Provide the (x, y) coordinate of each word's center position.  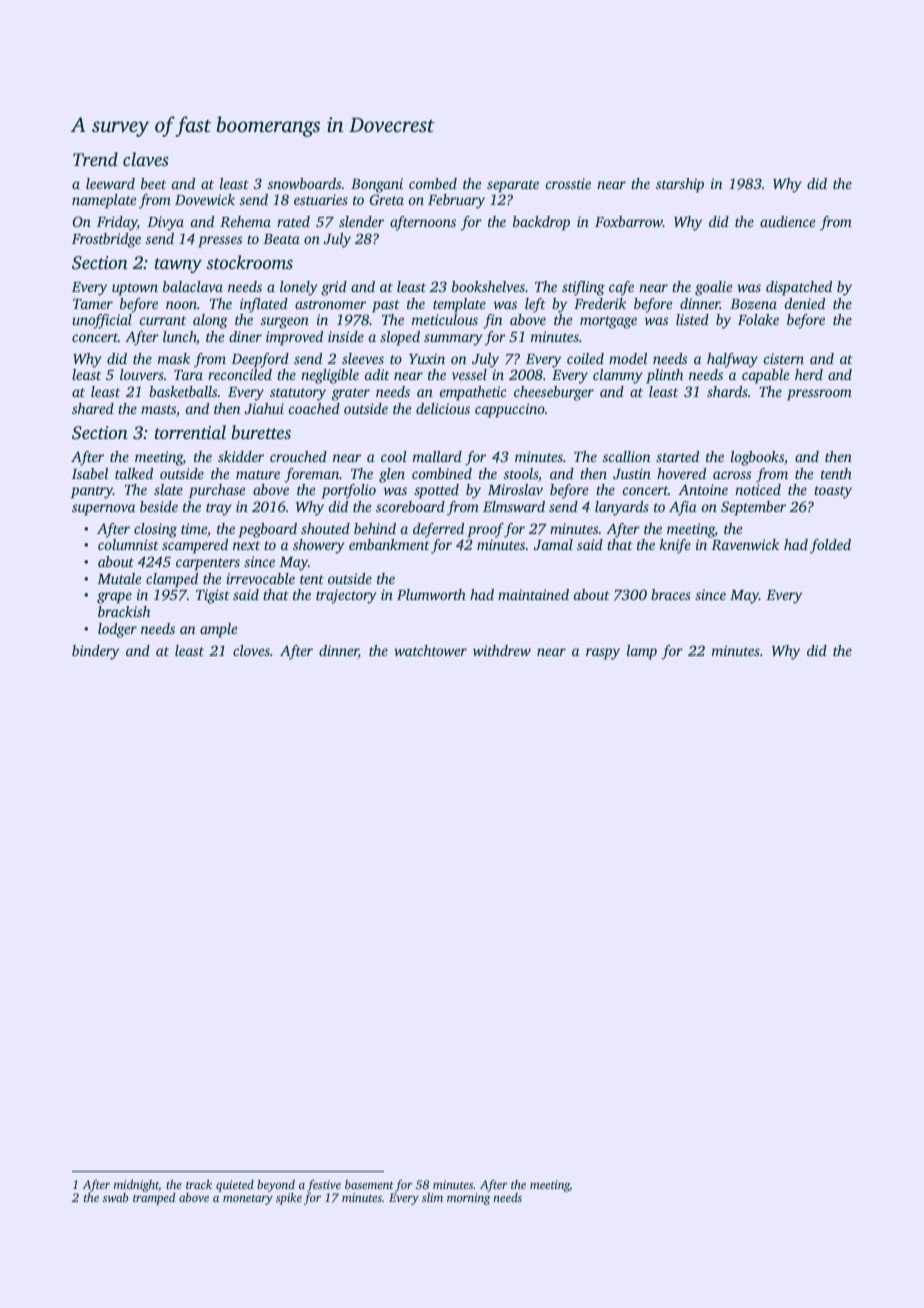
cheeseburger (554, 393)
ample (218, 630)
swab (115, 1197)
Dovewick (205, 199)
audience (787, 221)
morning (468, 1199)
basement (369, 1184)
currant (163, 320)
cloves (251, 650)
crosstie (568, 183)
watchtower (430, 650)
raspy (603, 654)
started (677, 456)
